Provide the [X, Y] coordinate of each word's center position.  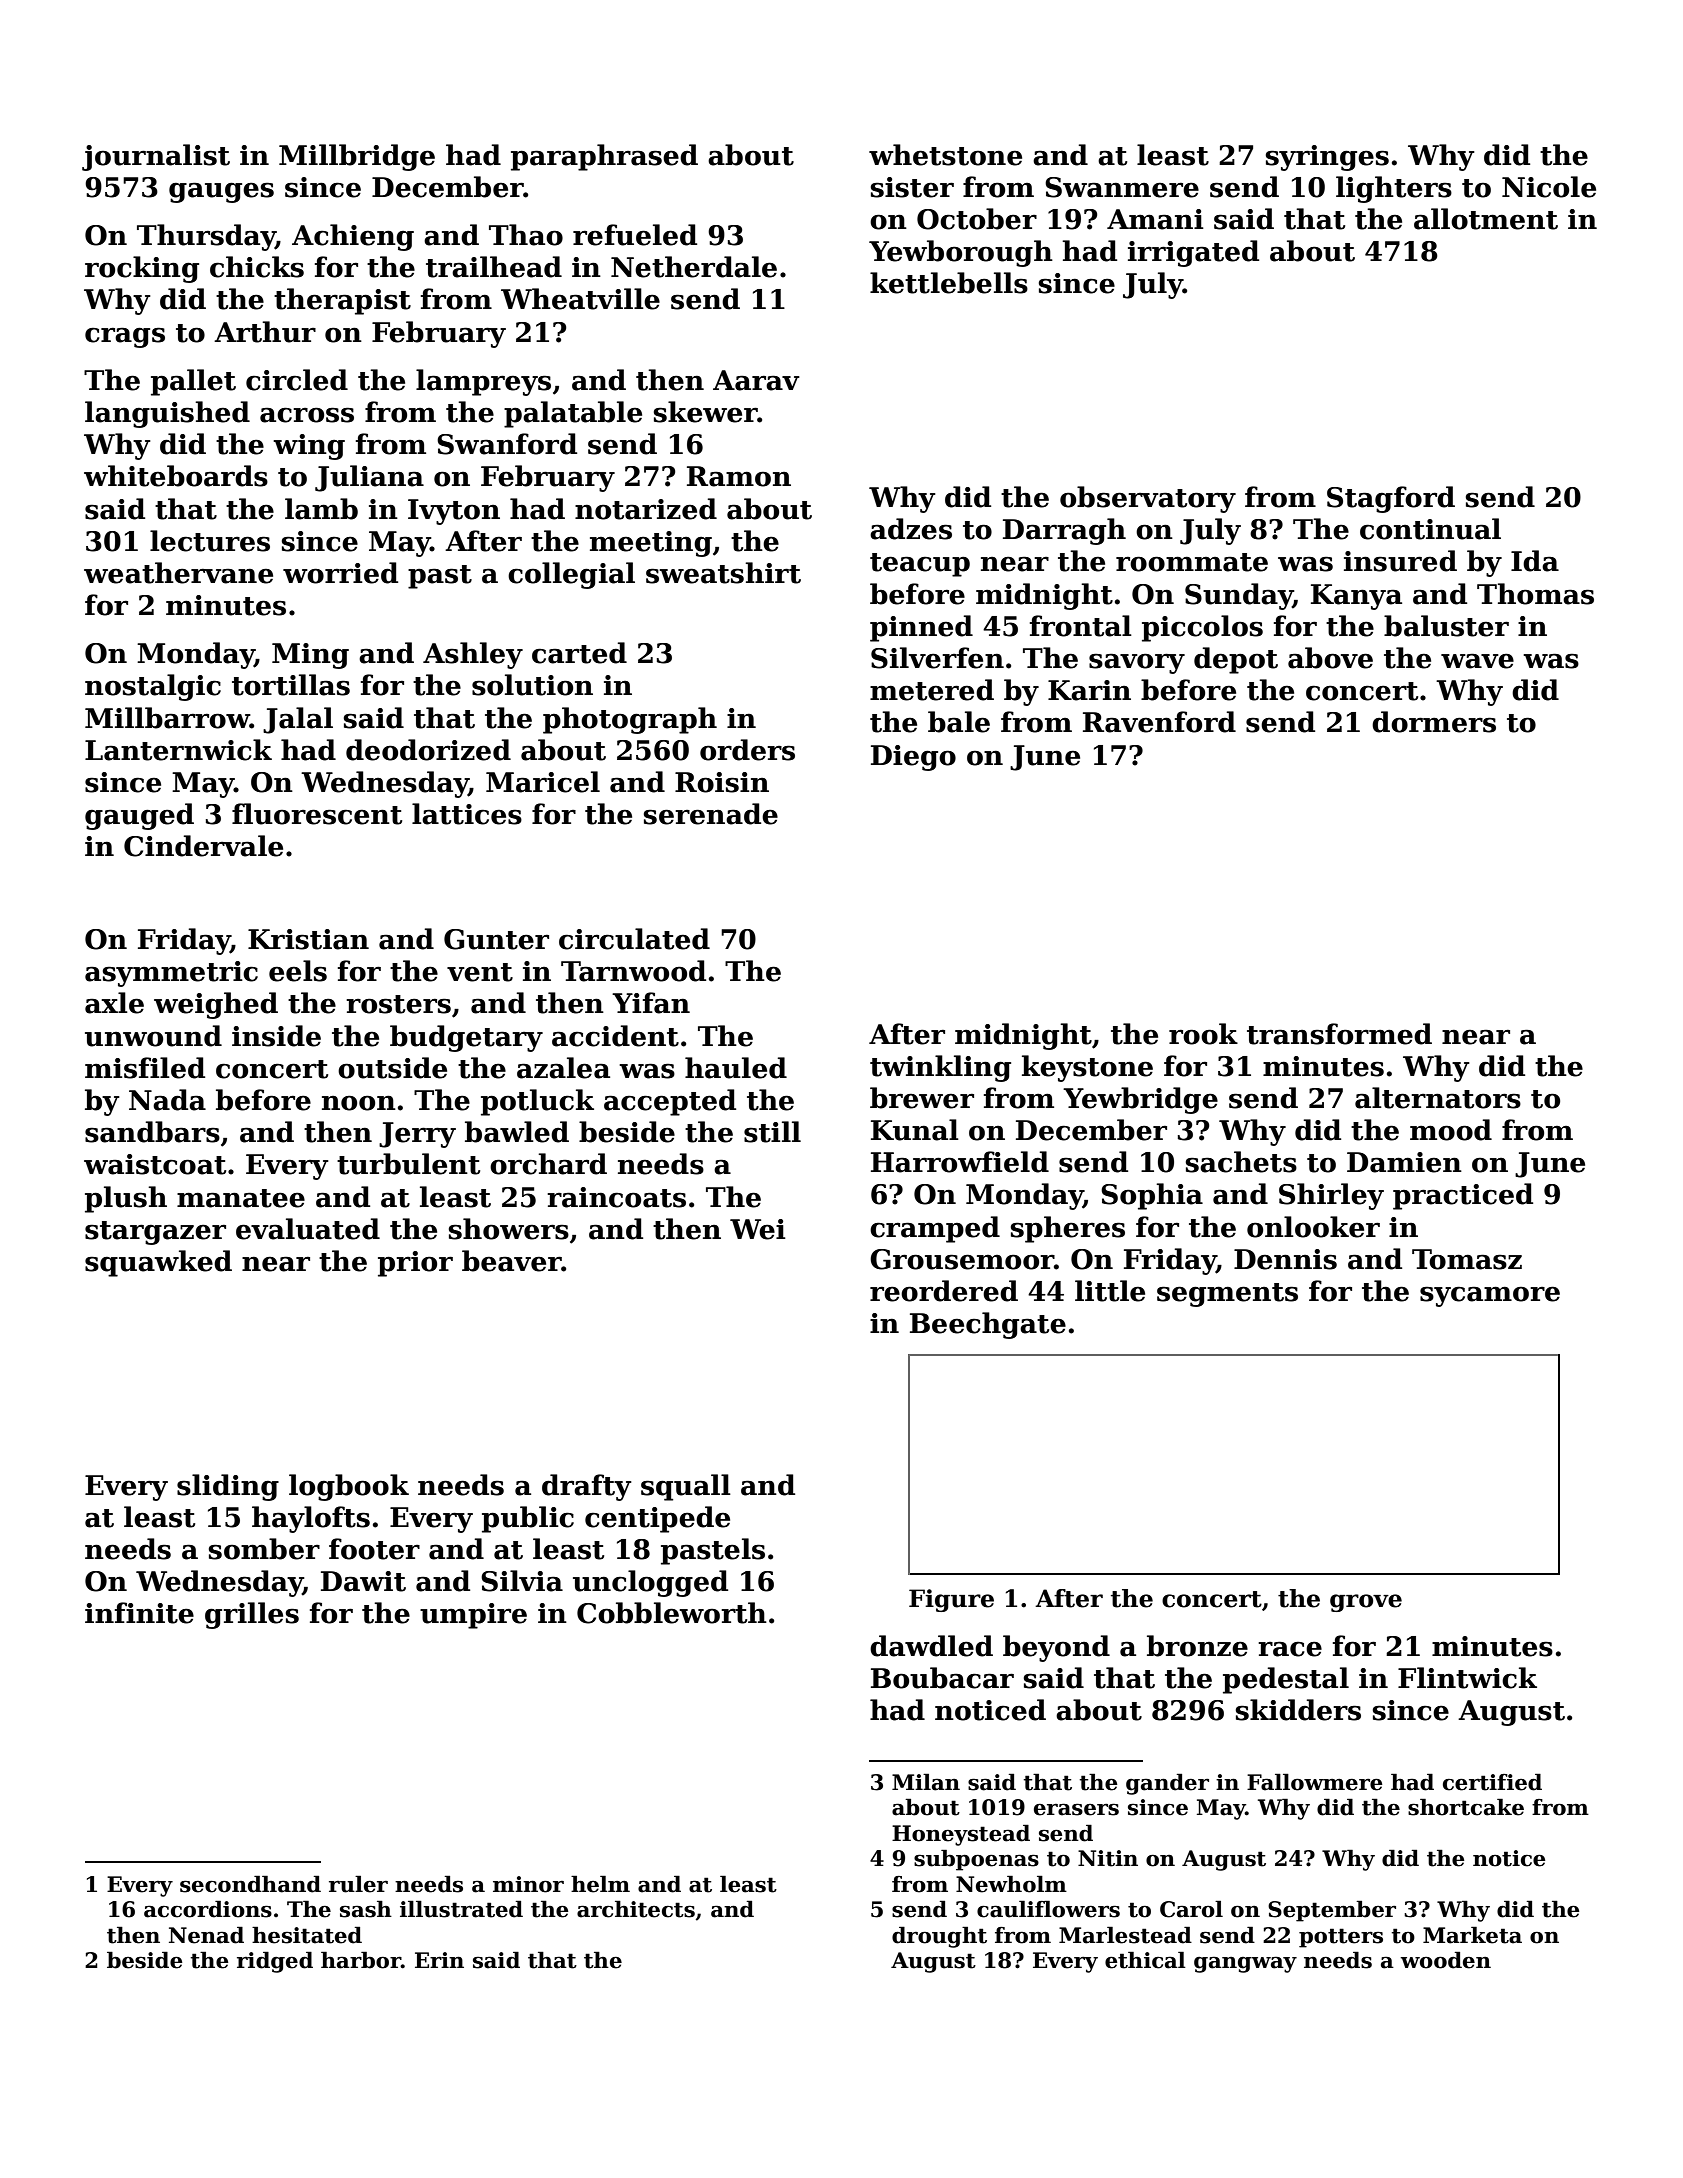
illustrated [461, 1909]
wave [1477, 661]
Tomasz [1467, 1259]
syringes [1327, 158]
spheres [1068, 1229]
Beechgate [988, 1325]
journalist [156, 157]
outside [392, 1068]
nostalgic [153, 687]
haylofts [311, 1519]
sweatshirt [723, 573]
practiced [1463, 1196]
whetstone [945, 155]
